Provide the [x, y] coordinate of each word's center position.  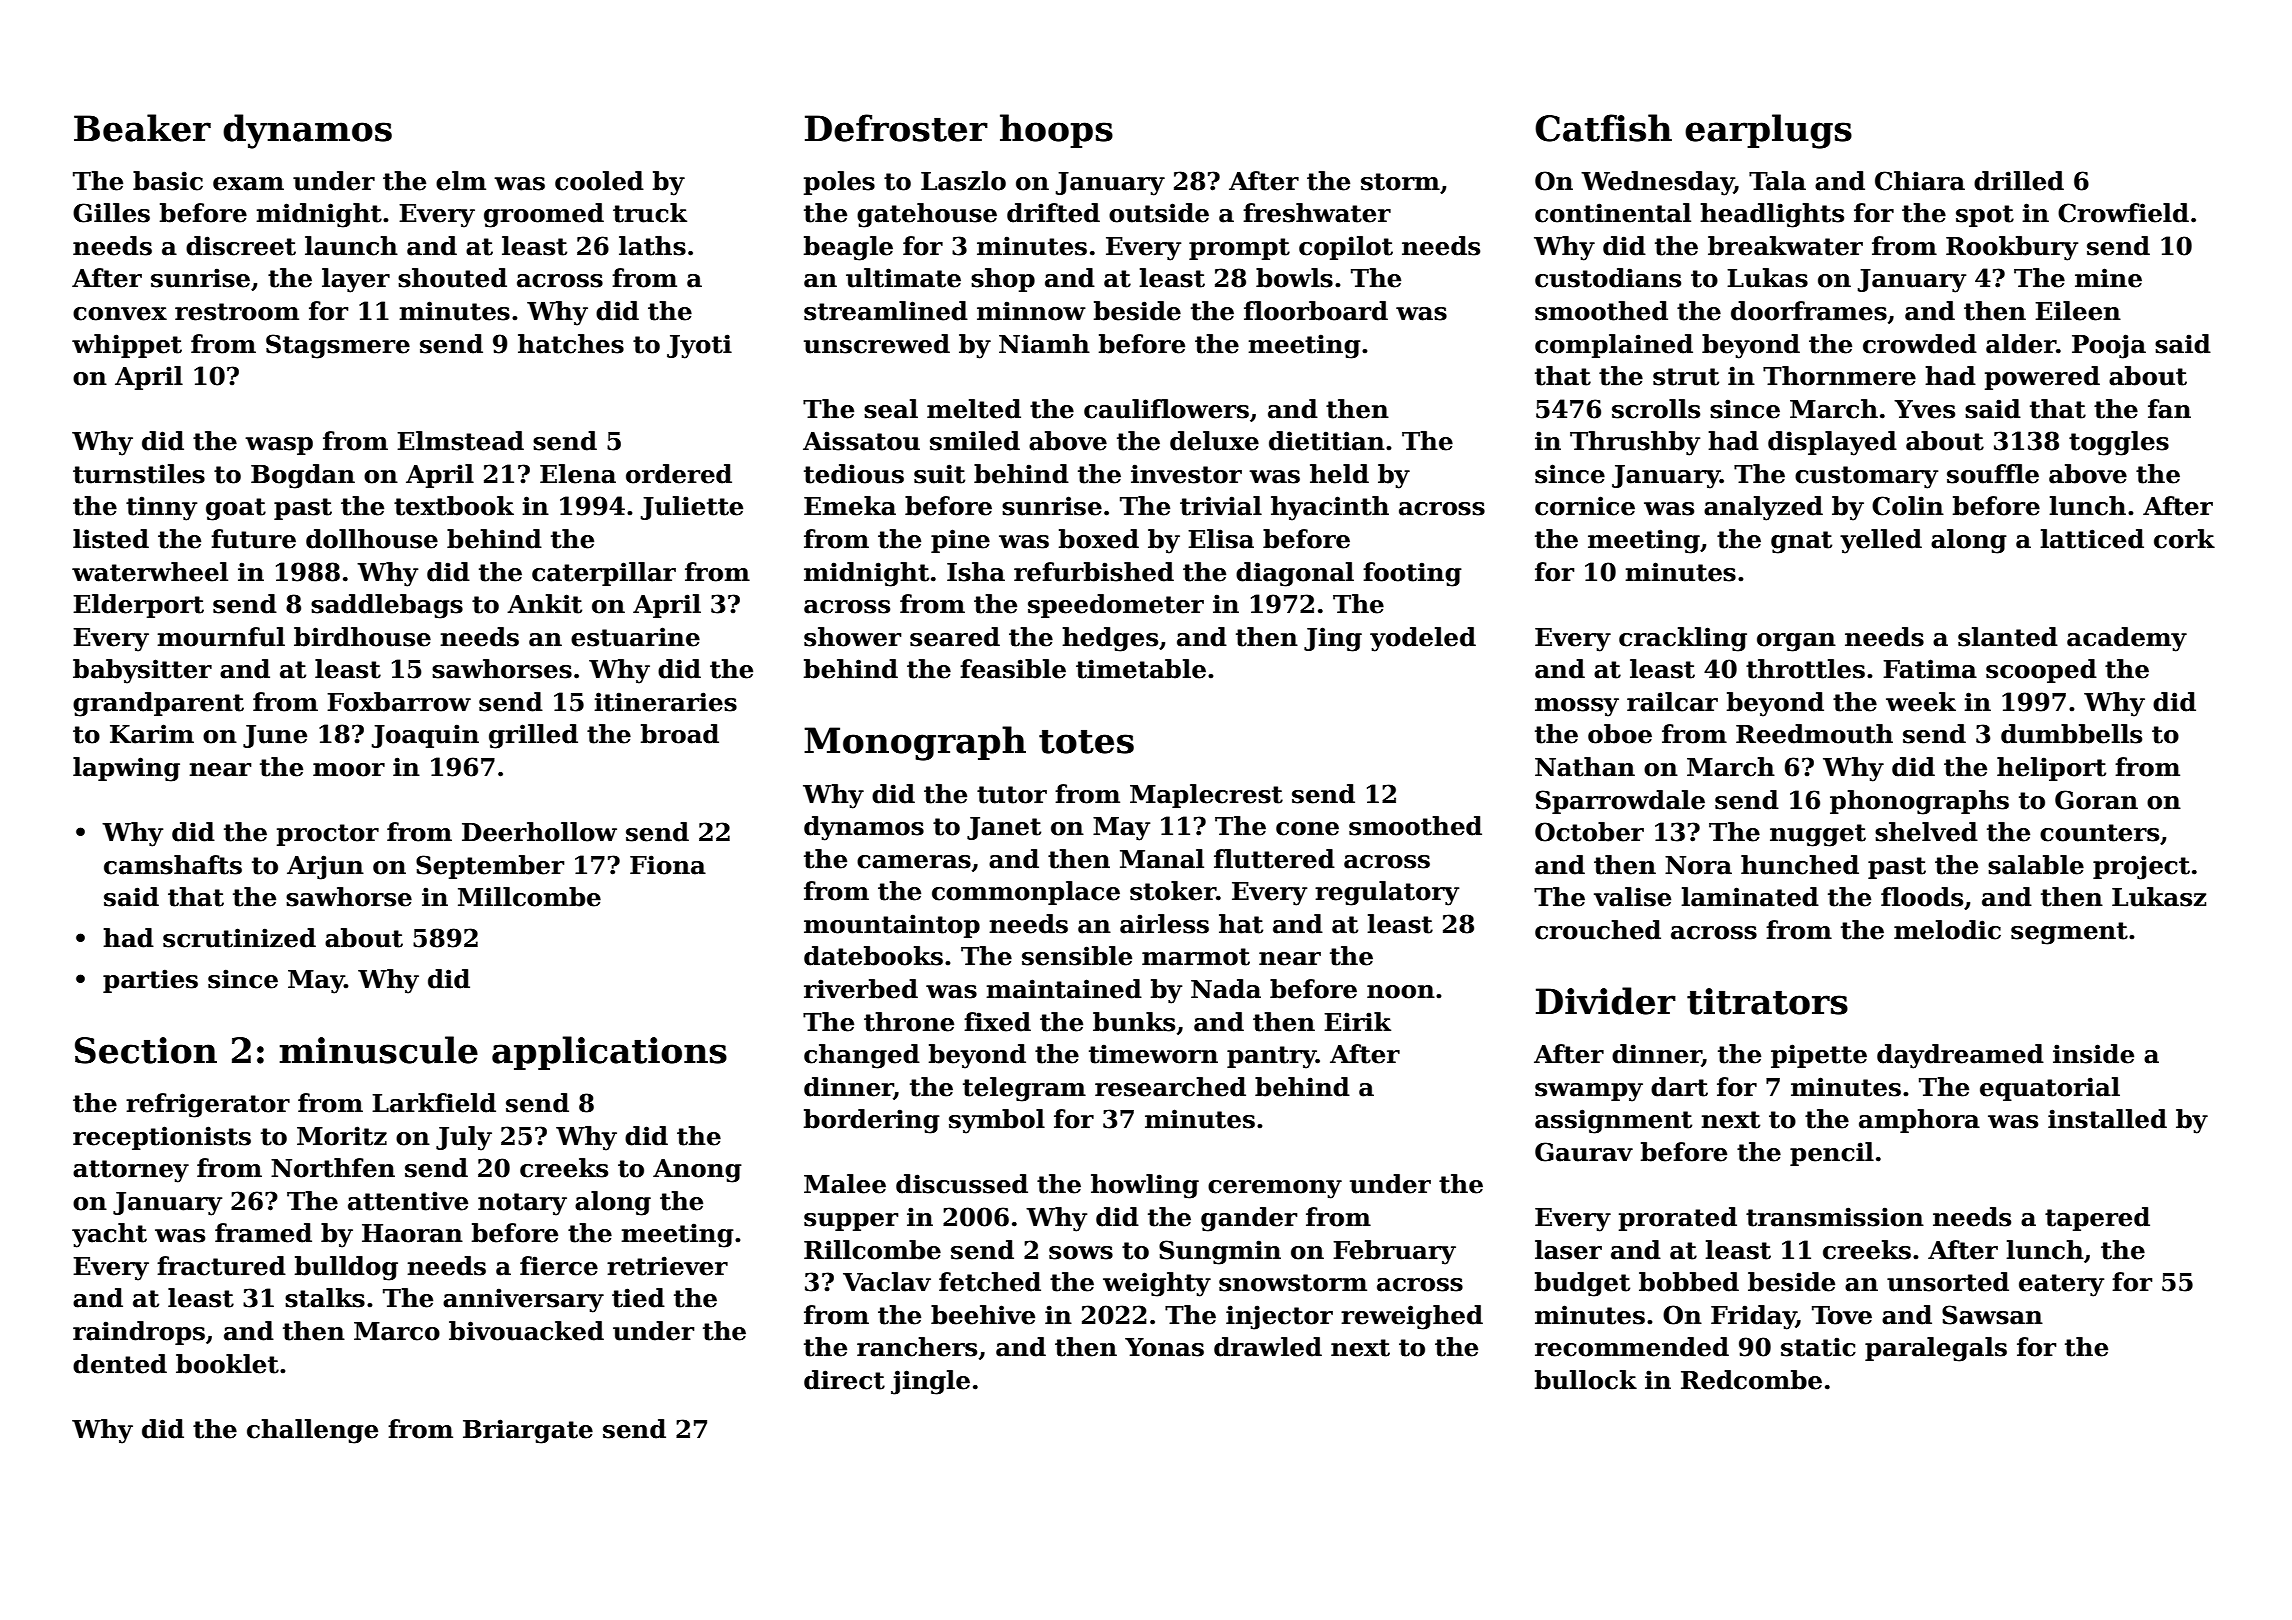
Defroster [896, 128]
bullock [1586, 1380]
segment [2069, 933]
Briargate [528, 1431]
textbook [454, 506]
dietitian [1327, 441]
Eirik [1357, 1021]
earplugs [1768, 131]
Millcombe [529, 897]
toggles [2119, 443]
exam [248, 184]
